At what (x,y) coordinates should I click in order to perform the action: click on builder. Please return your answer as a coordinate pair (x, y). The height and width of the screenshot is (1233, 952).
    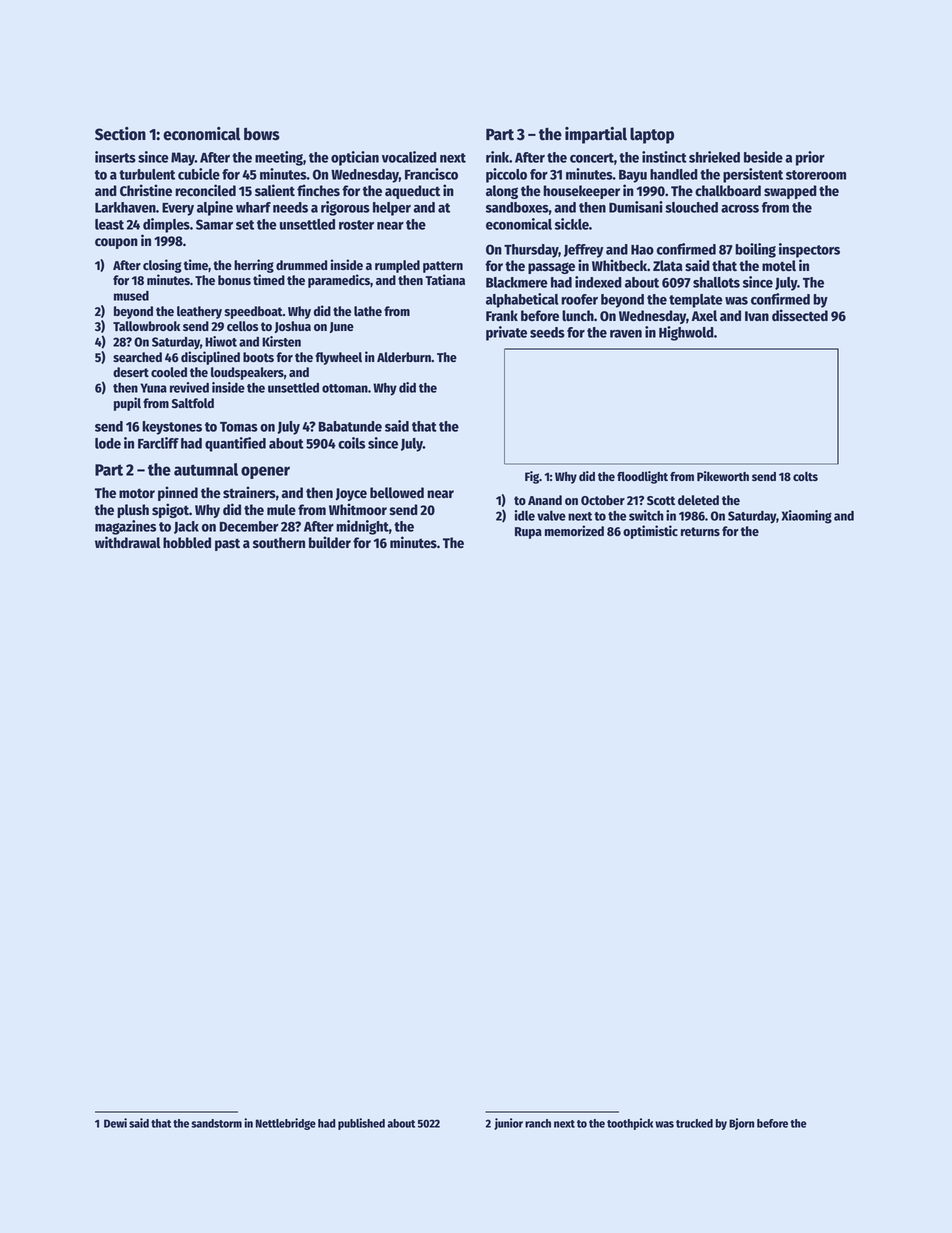
    Looking at the image, I should click on (330, 542).
